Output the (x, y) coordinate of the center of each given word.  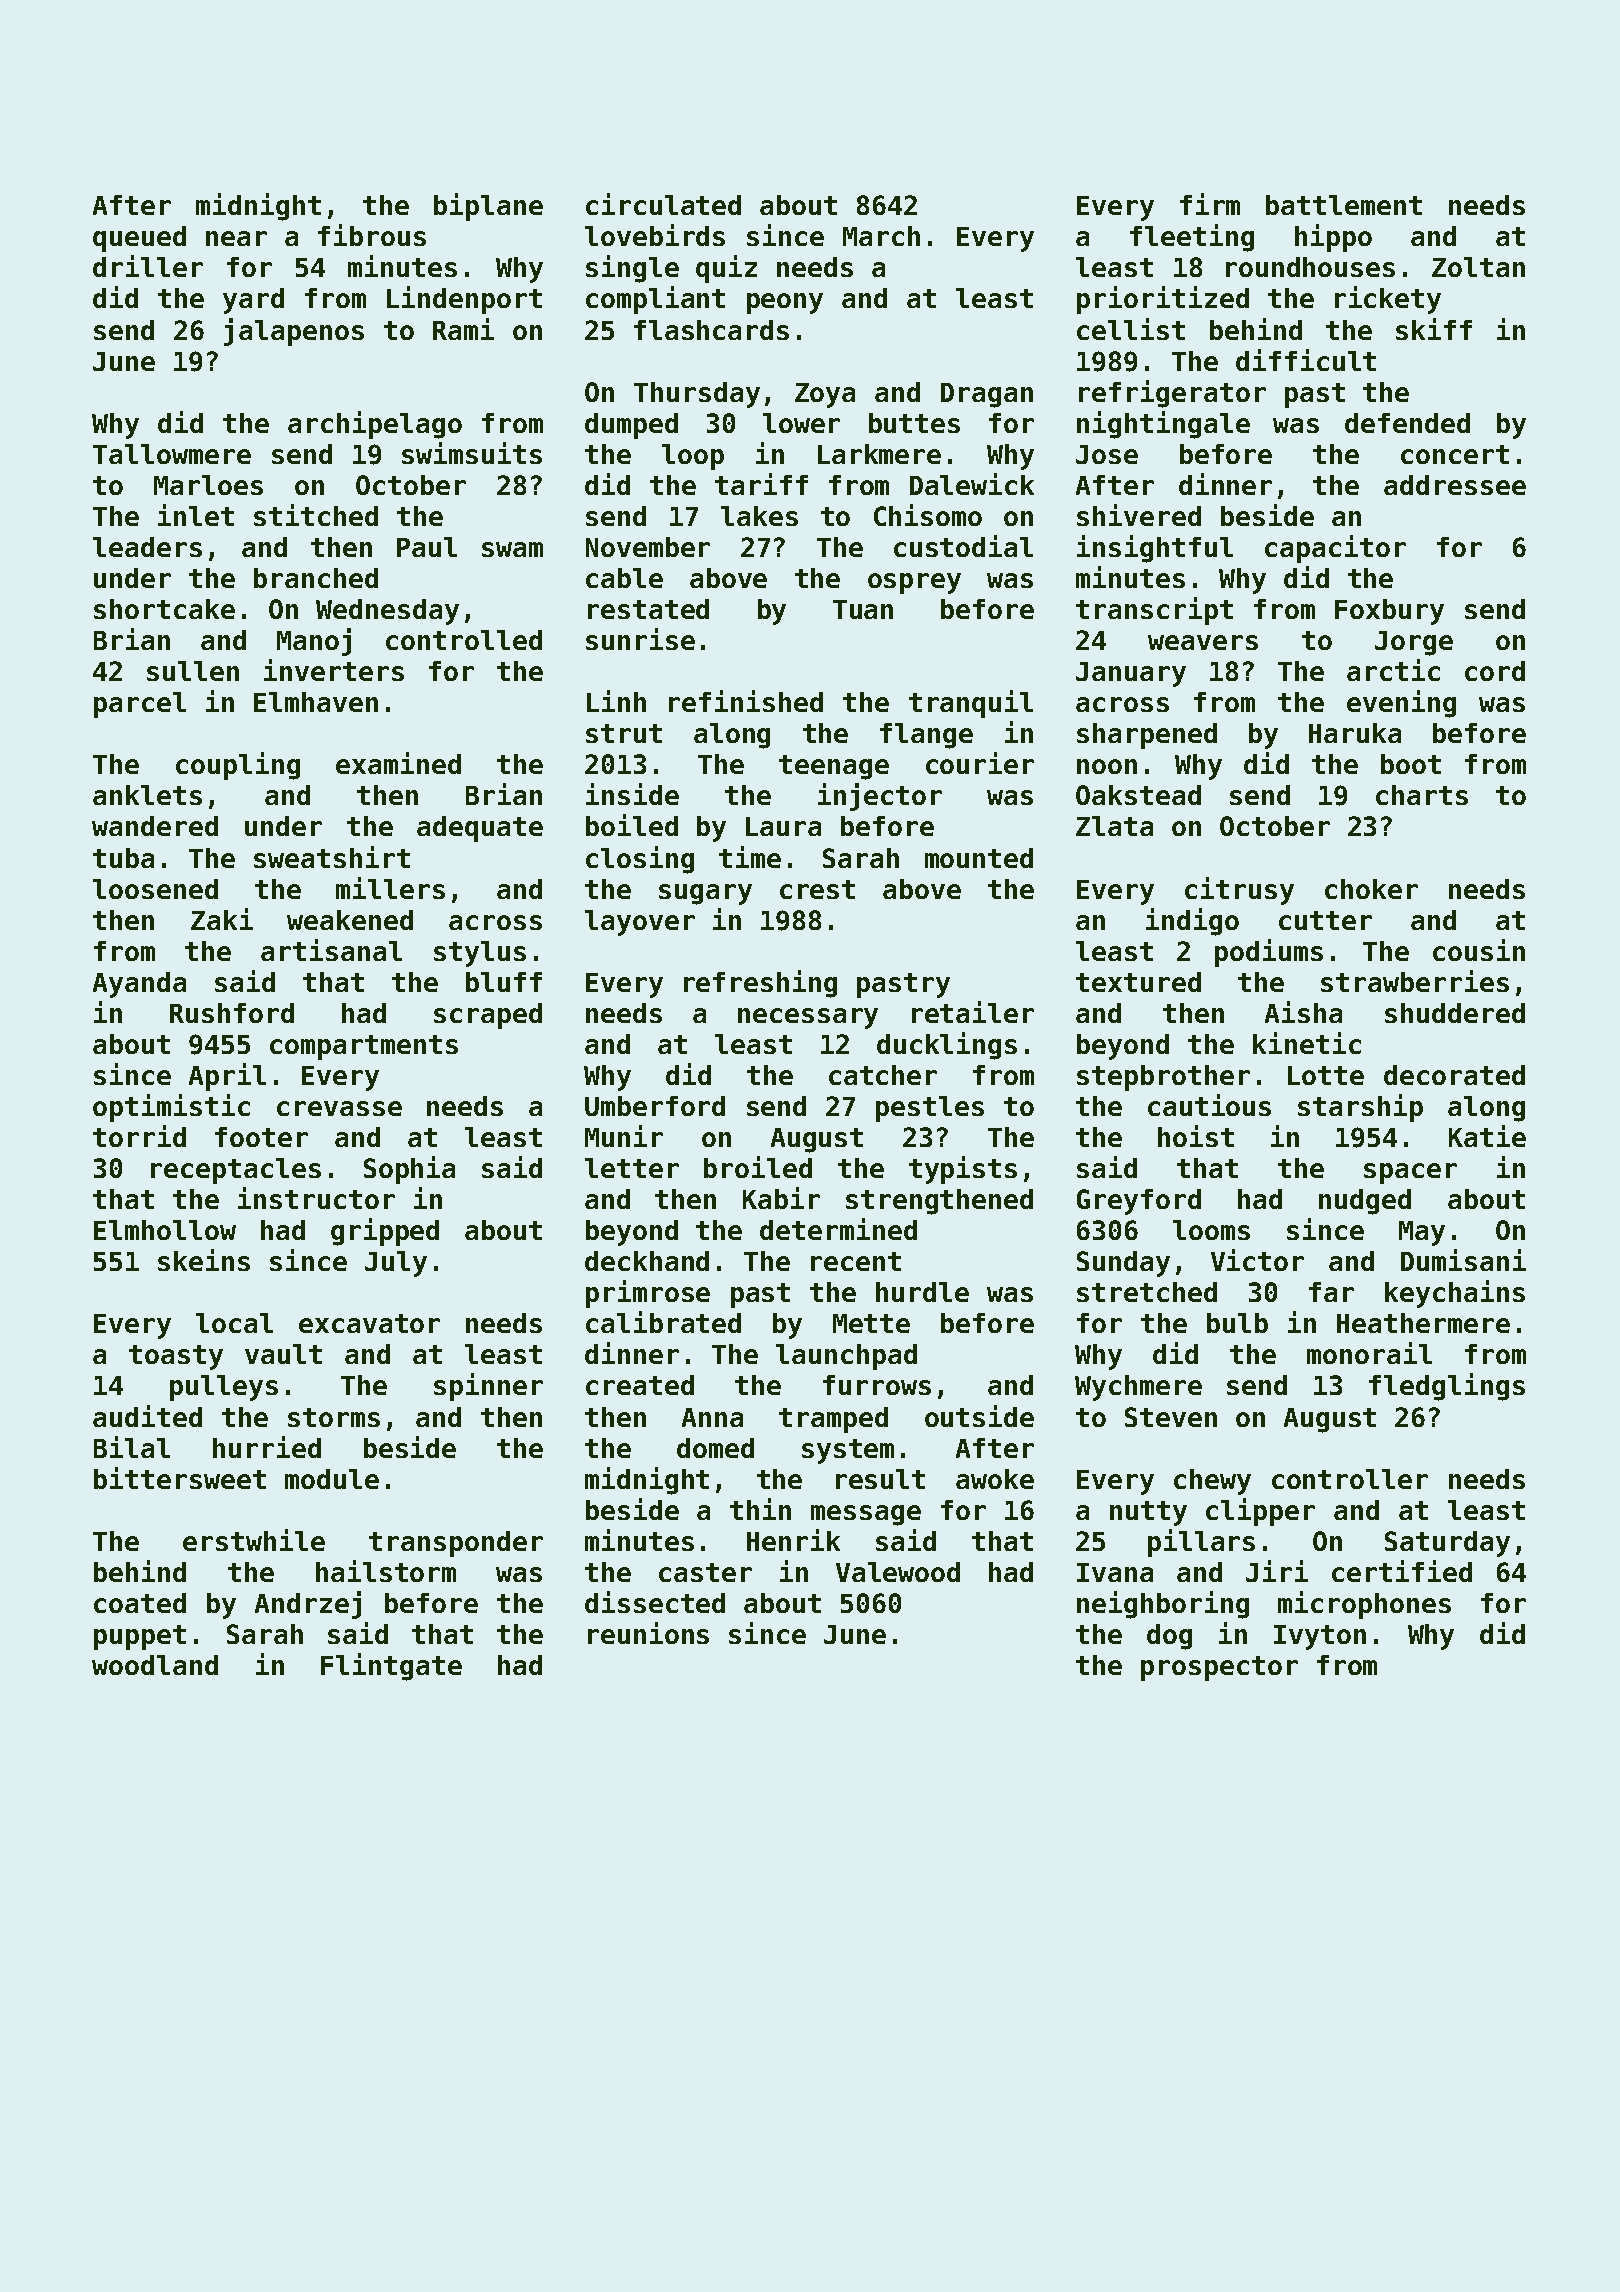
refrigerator (1172, 394)
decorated (1454, 1075)
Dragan (987, 395)
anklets (147, 795)
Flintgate (391, 1667)
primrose (648, 1294)
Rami (463, 329)
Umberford (655, 1106)
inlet (196, 515)
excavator (369, 1323)
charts (1422, 795)
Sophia (409, 1170)
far (1331, 1292)
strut (624, 733)
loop (693, 457)
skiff (1434, 329)
